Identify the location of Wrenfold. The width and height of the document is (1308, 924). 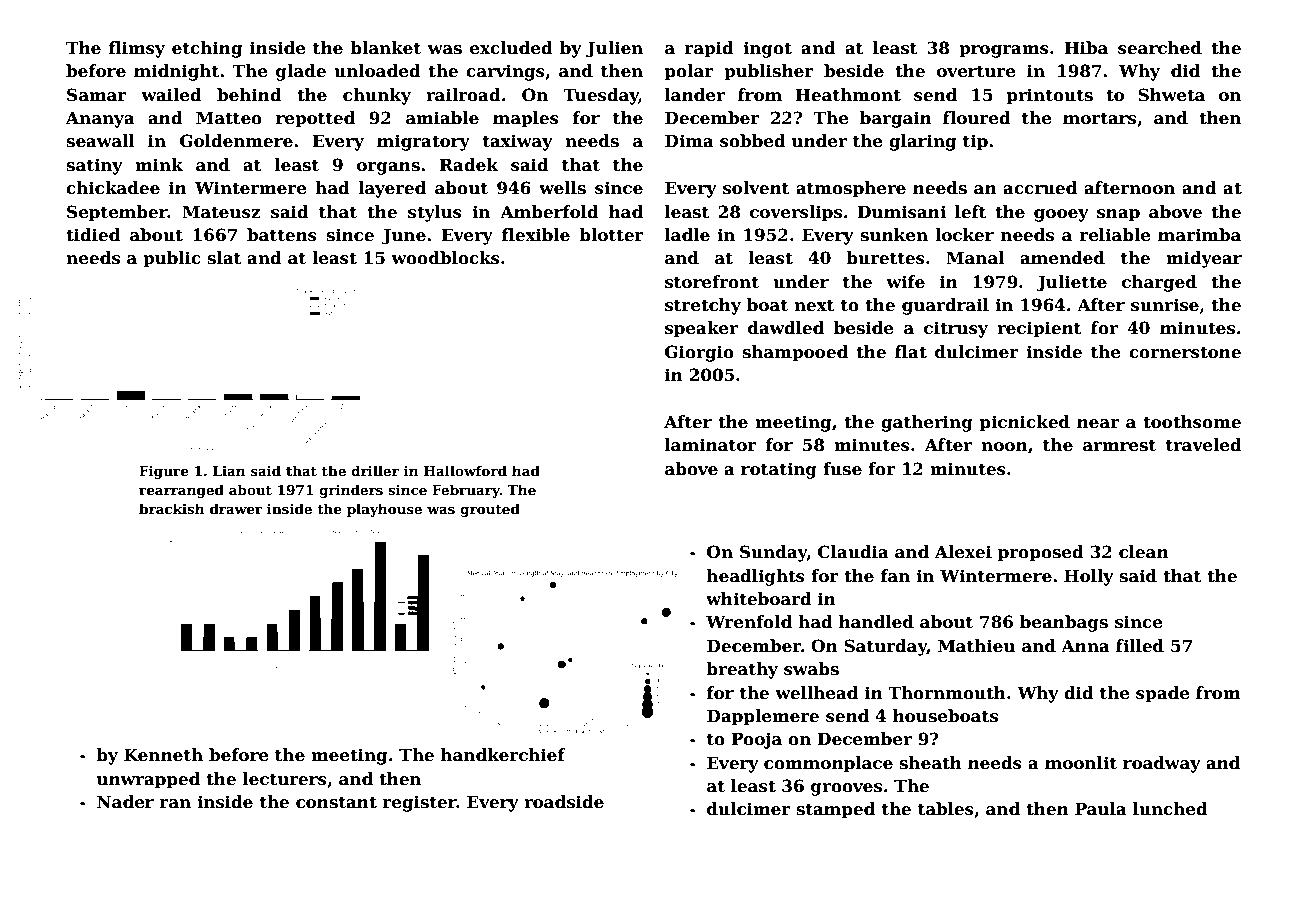
(749, 622).
